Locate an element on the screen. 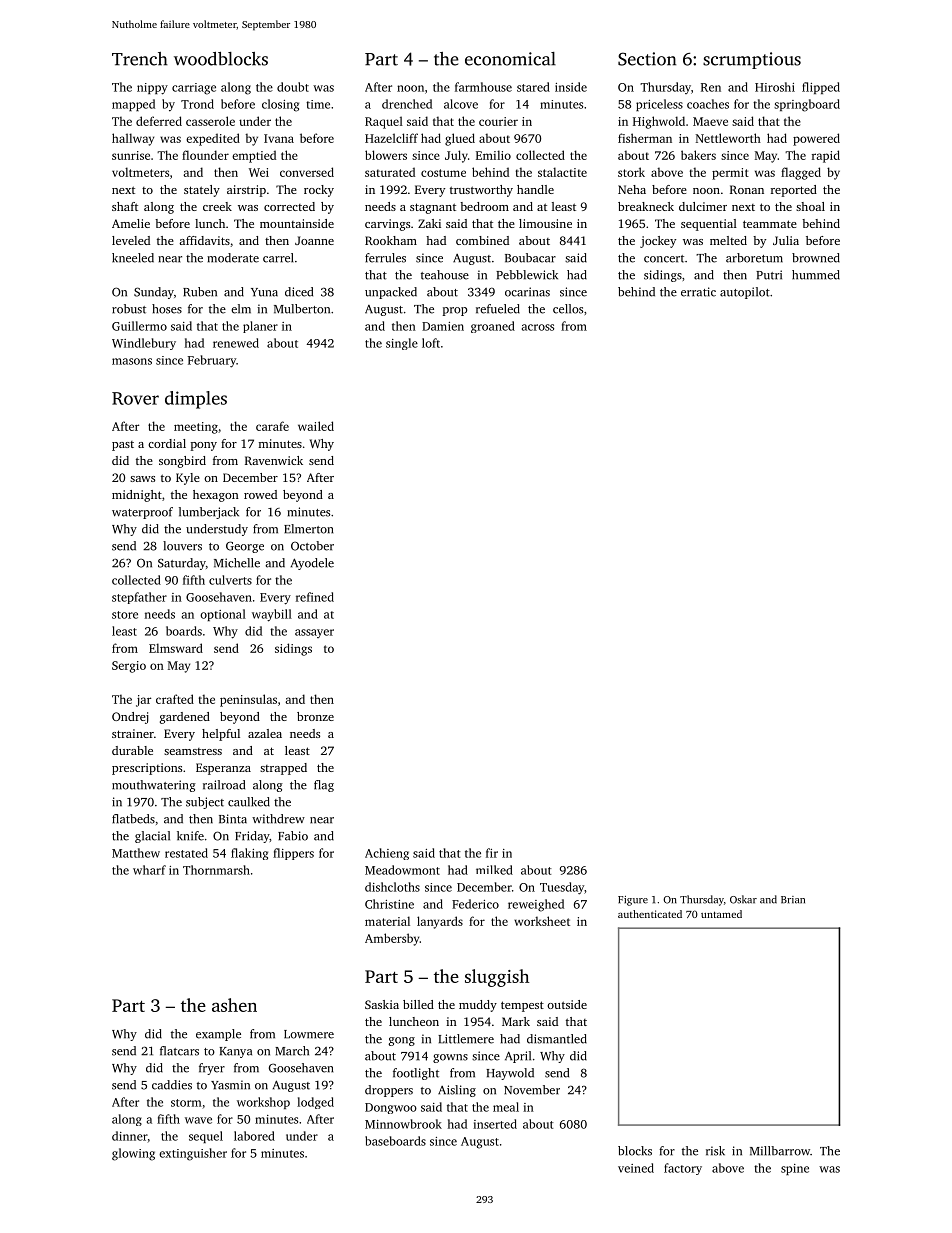 This screenshot has height=1233, width=952. doubt is located at coordinates (293, 87).
